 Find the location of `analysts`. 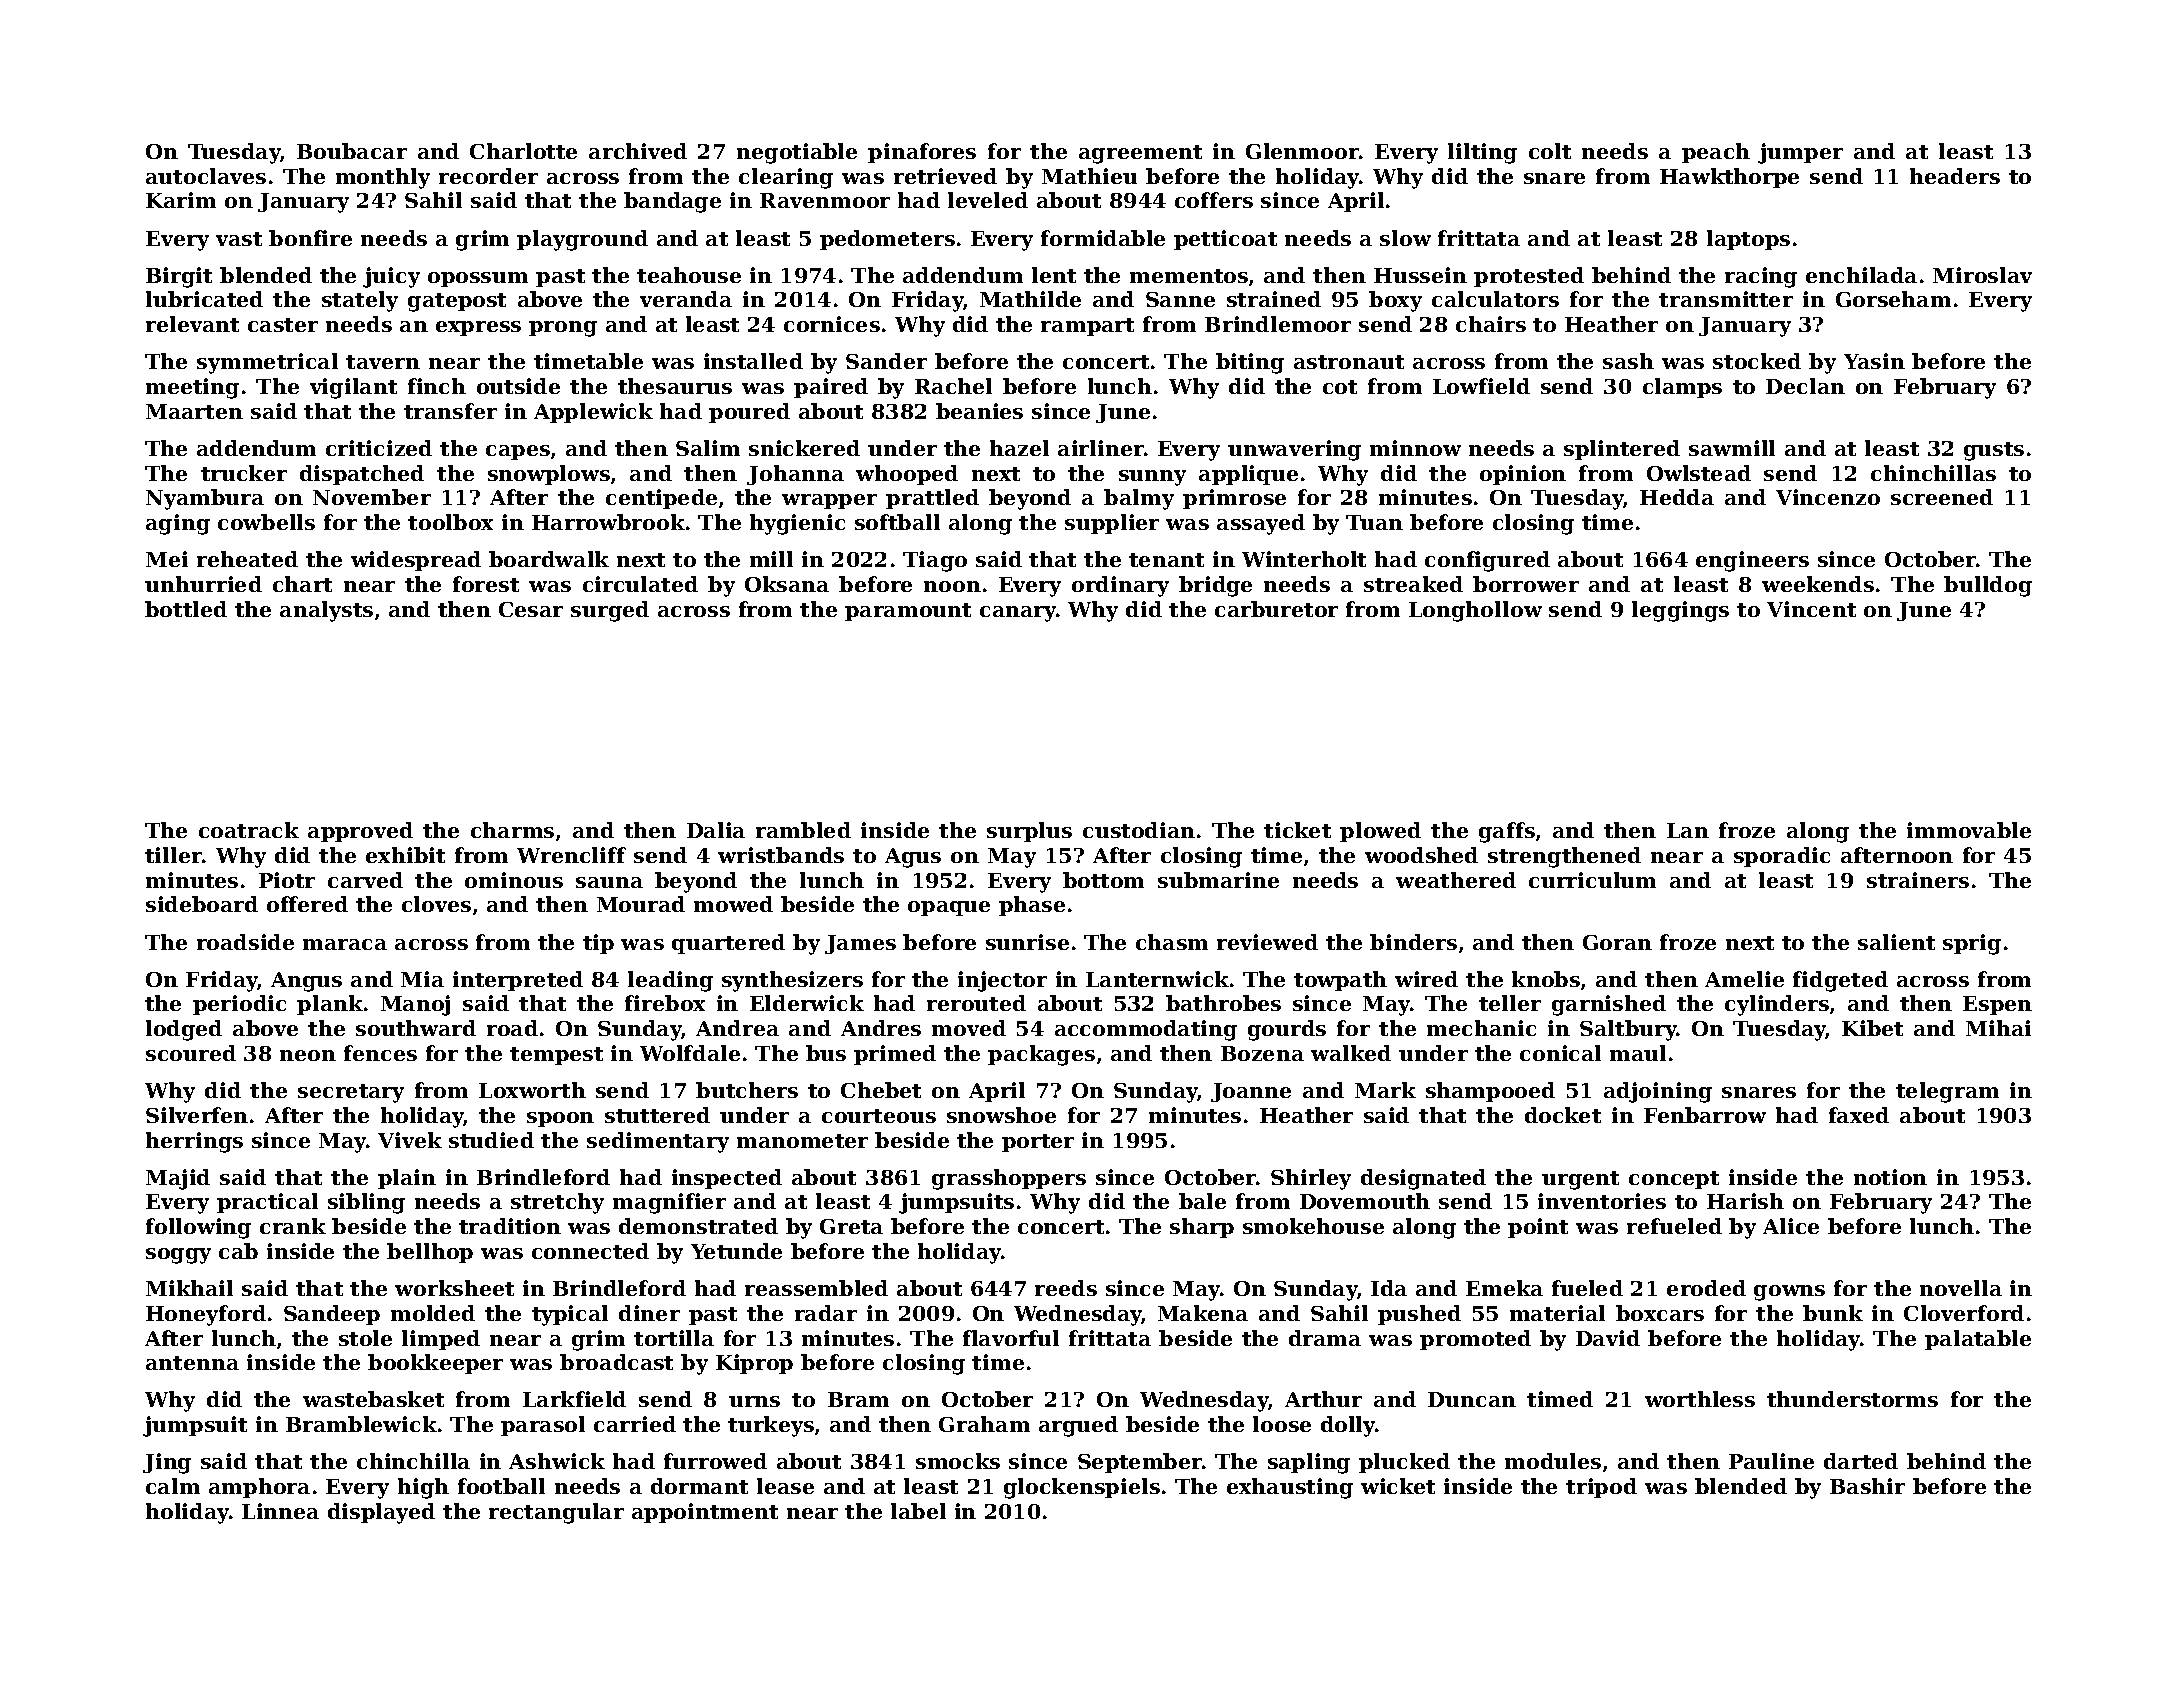

analysts is located at coordinates (326, 611).
